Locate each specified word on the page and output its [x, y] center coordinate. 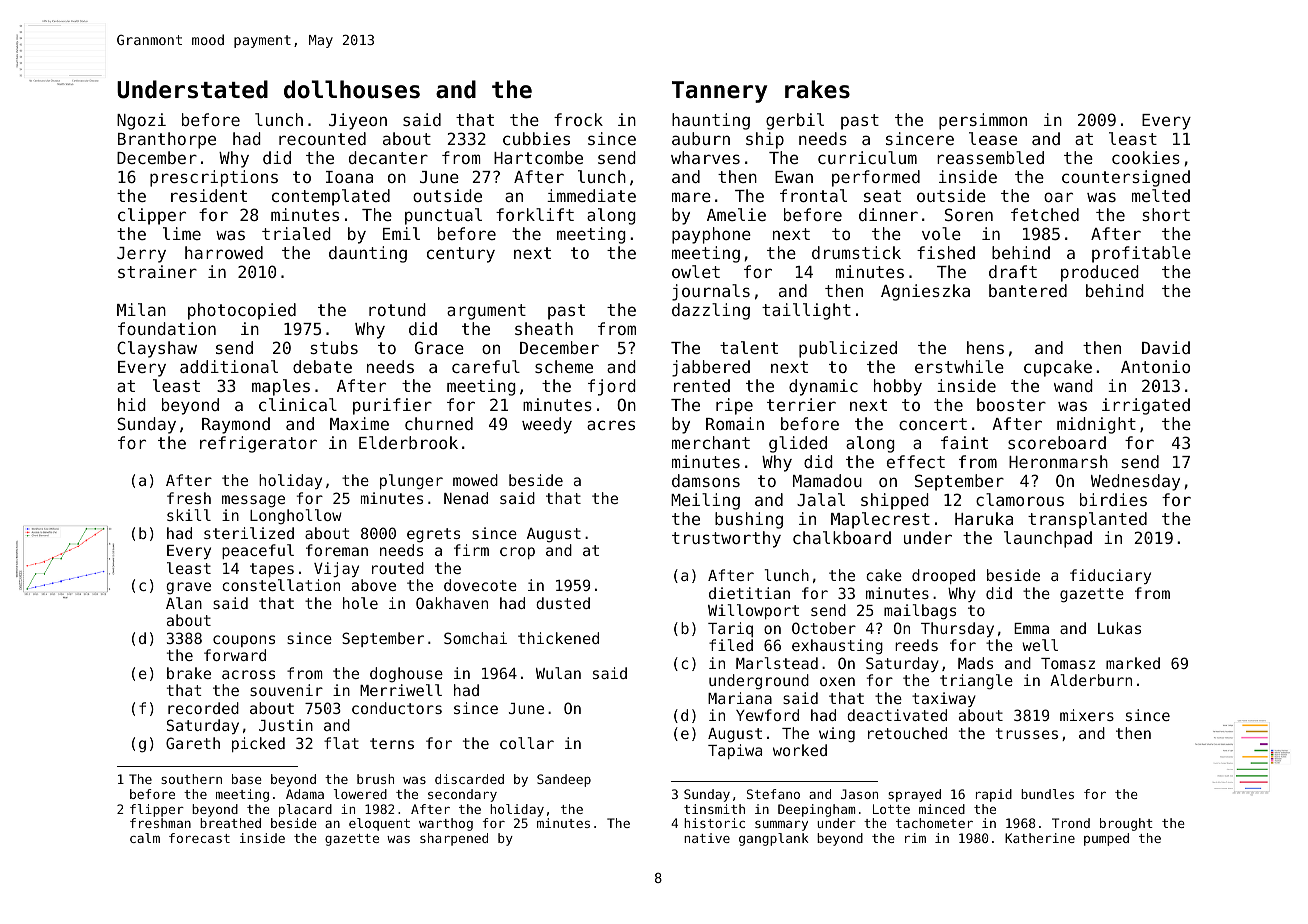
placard [305, 810]
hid [132, 404]
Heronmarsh [1058, 461]
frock [578, 119]
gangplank [774, 839]
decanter [388, 157]
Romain [735, 423]
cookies [1146, 157]
